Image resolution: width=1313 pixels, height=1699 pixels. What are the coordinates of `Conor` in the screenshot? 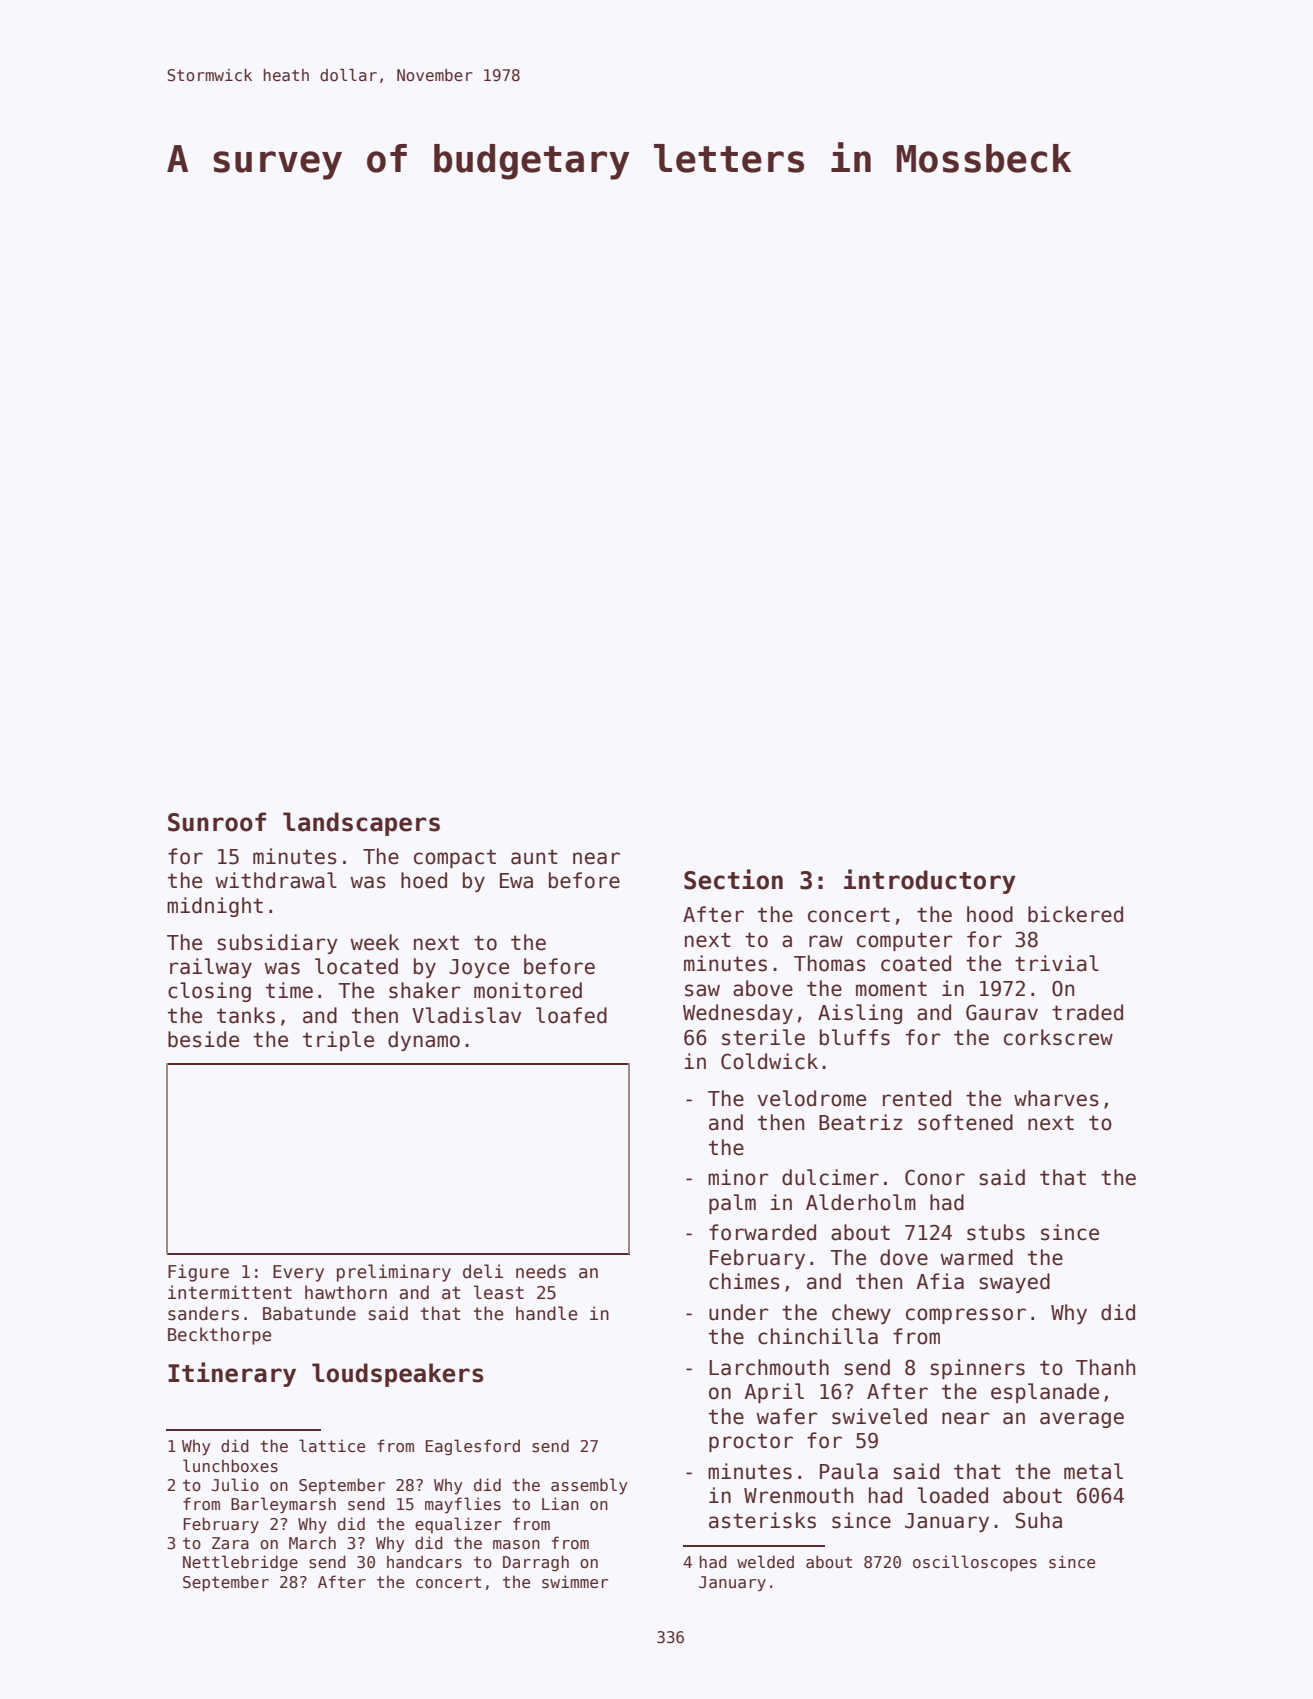 It's located at (935, 1177).
